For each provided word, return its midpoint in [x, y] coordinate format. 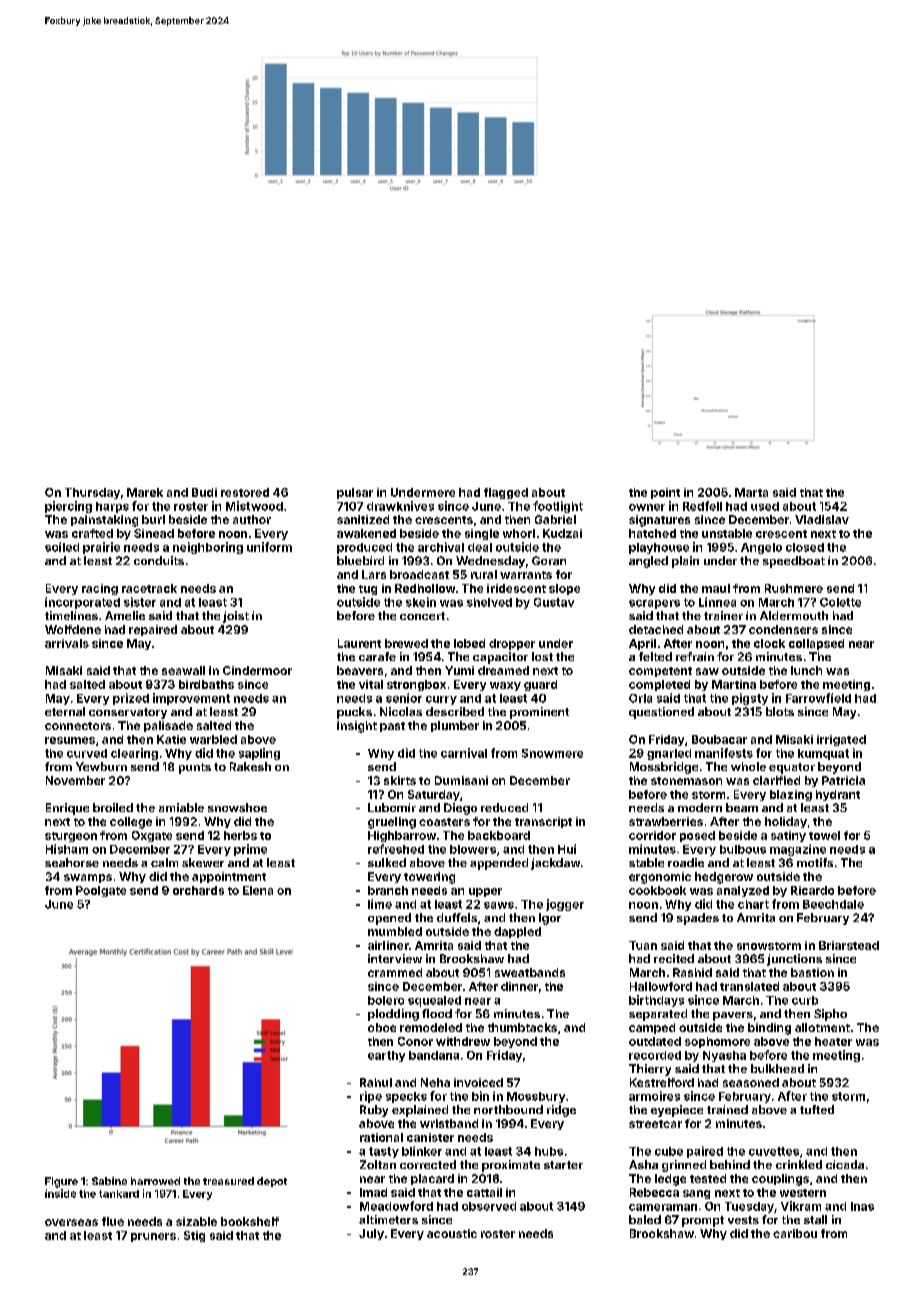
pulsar [355, 493]
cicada [845, 1164]
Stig [194, 1236]
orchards [198, 890]
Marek [145, 492]
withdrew [463, 1041]
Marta [751, 492]
